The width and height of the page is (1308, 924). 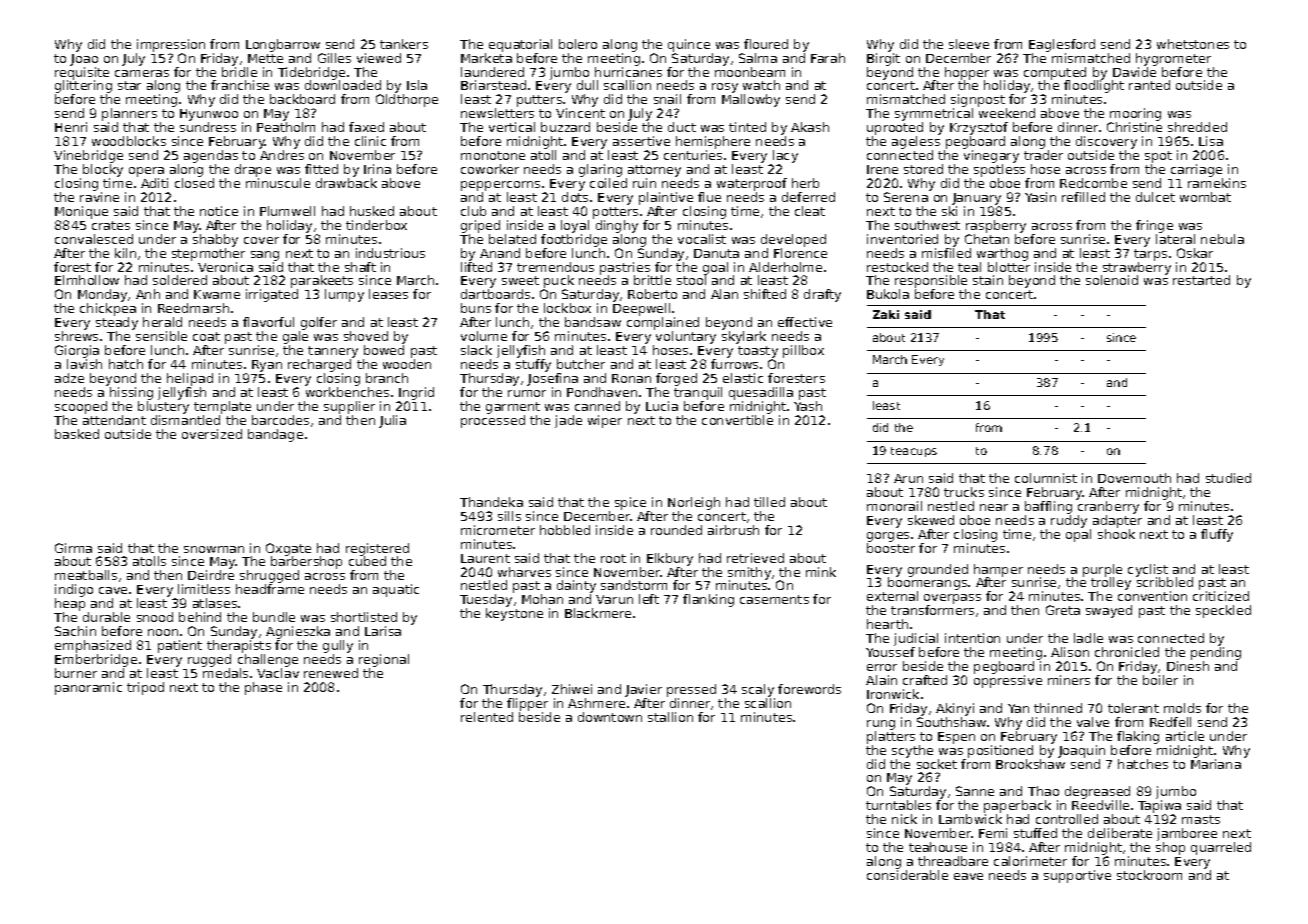 What do you see at coordinates (1173, 59) in the page?
I see `hygrometer` at bounding box center [1173, 59].
